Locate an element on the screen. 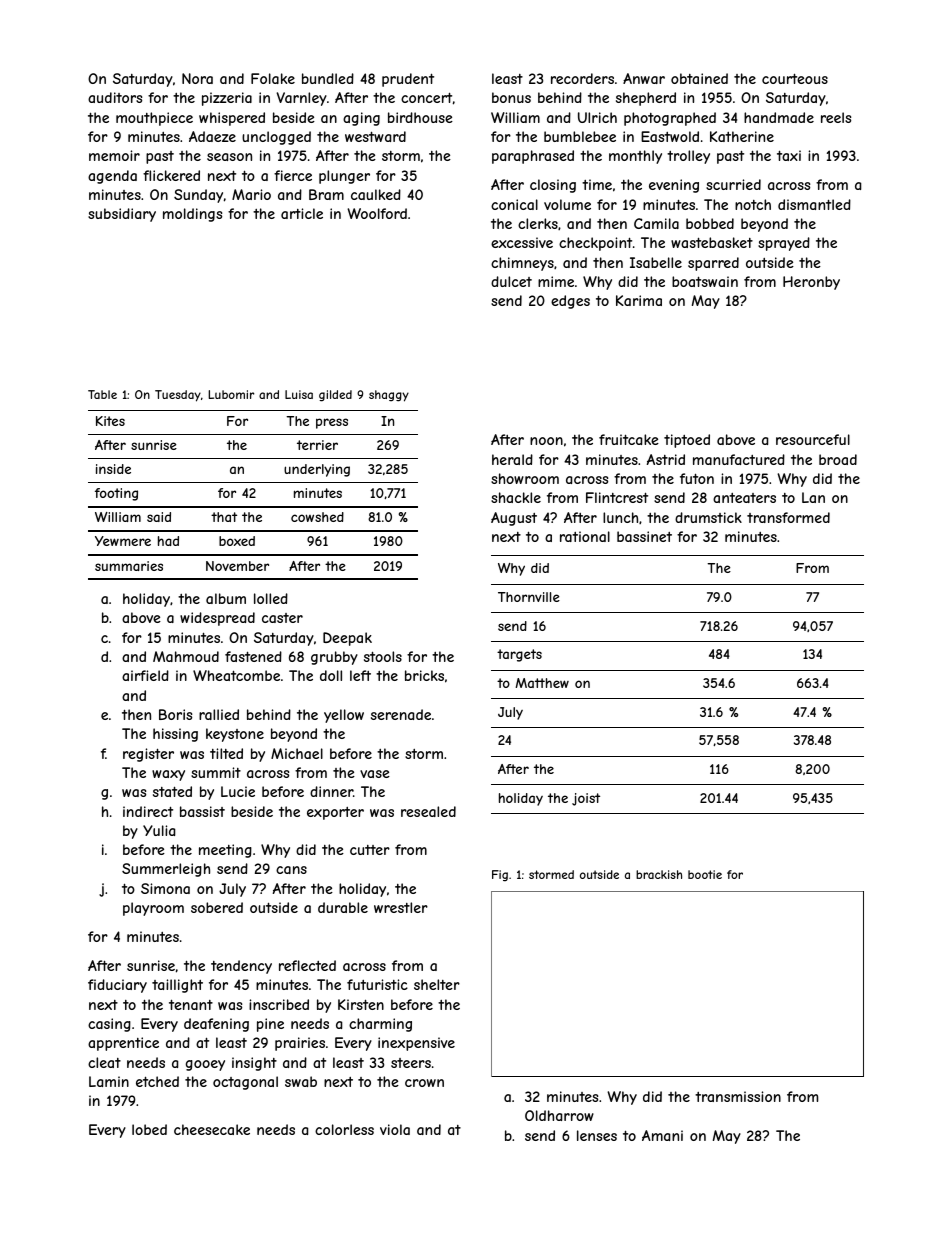 The image size is (952, 1233). summit is located at coordinates (216, 772).
